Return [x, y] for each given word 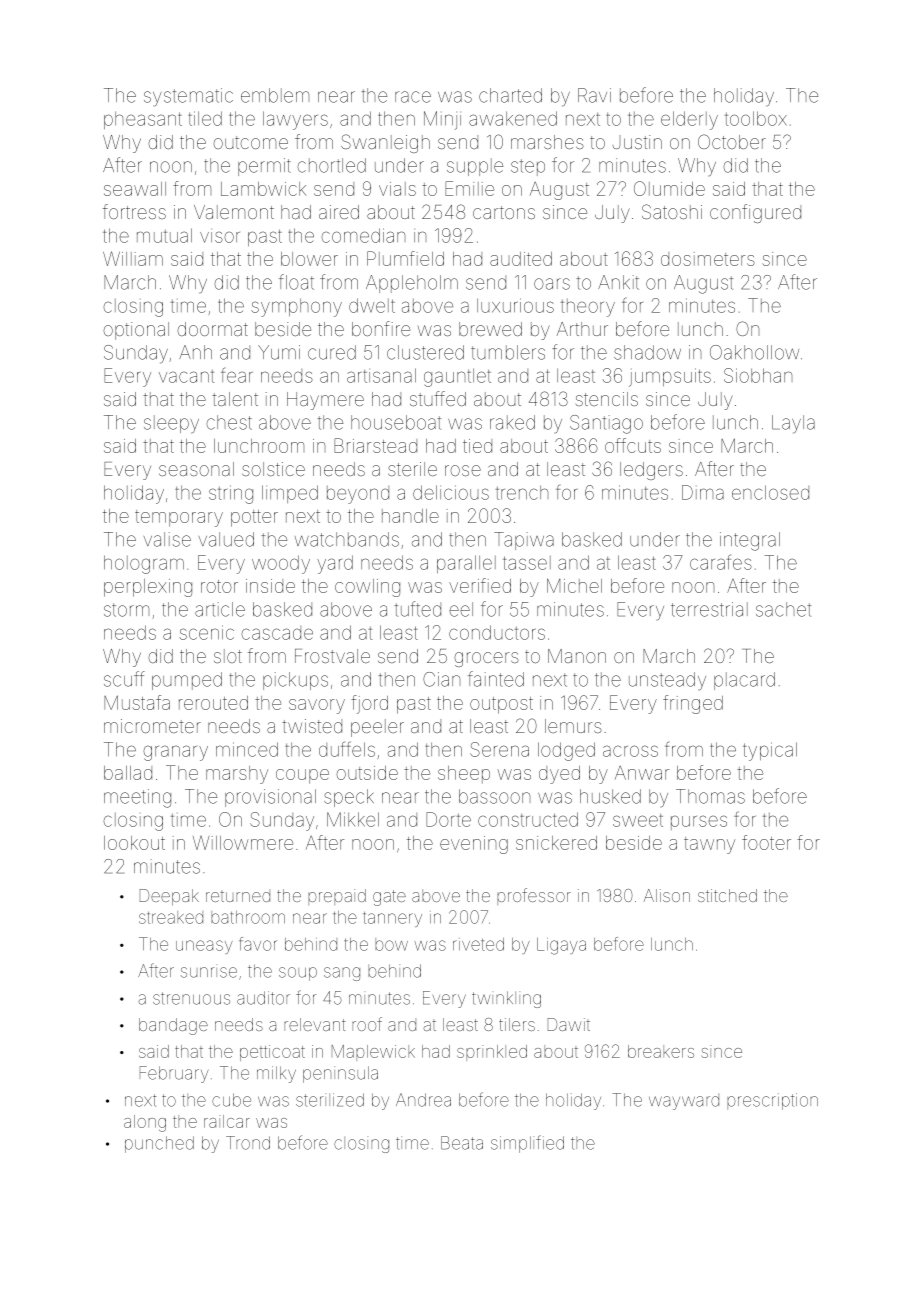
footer [766, 842]
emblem [275, 95]
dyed [559, 775]
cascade [277, 633]
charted [510, 95]
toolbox [756, 118]
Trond [248, 1143]
